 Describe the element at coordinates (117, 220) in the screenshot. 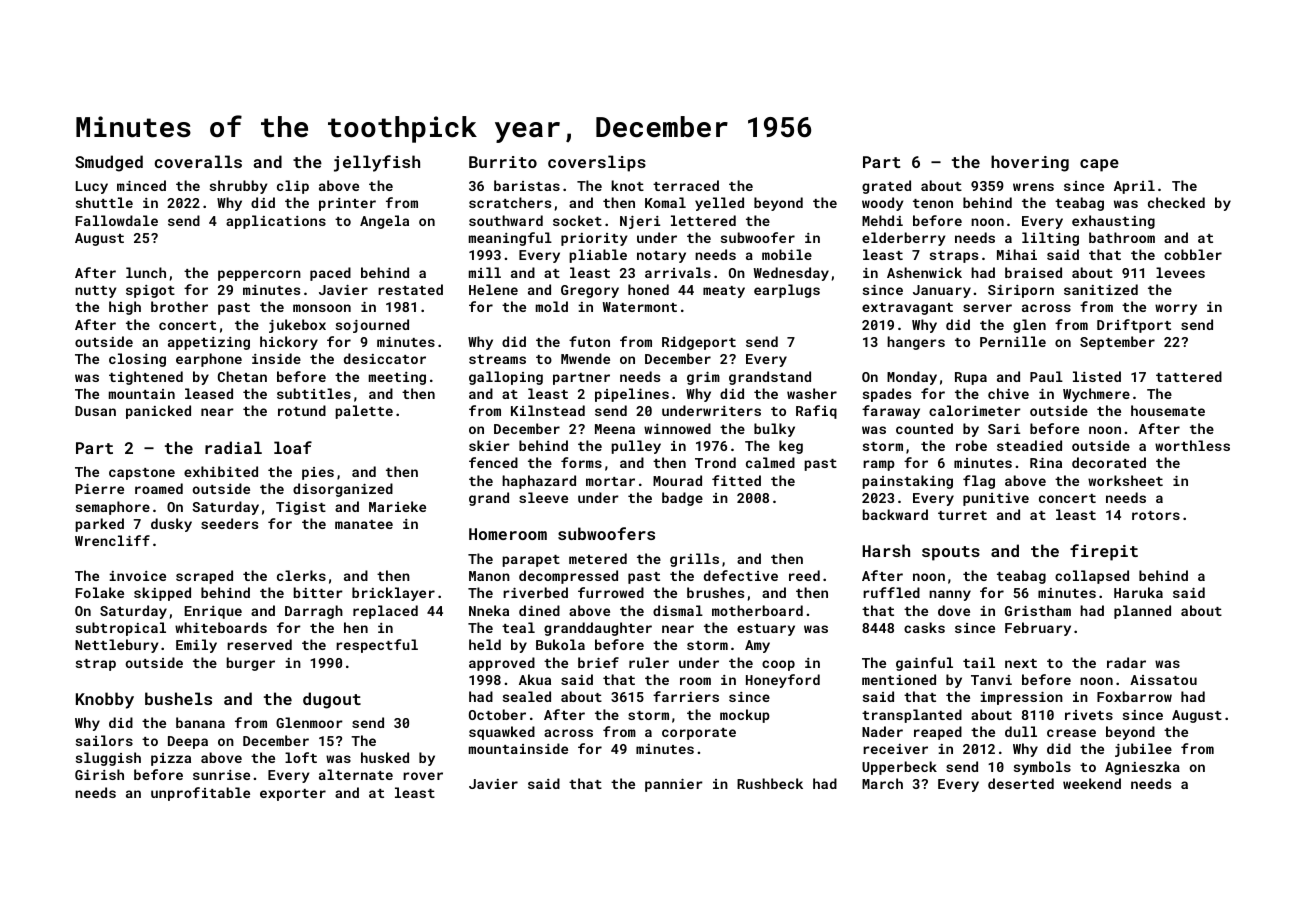

I see `Fallowdale` at that location.
